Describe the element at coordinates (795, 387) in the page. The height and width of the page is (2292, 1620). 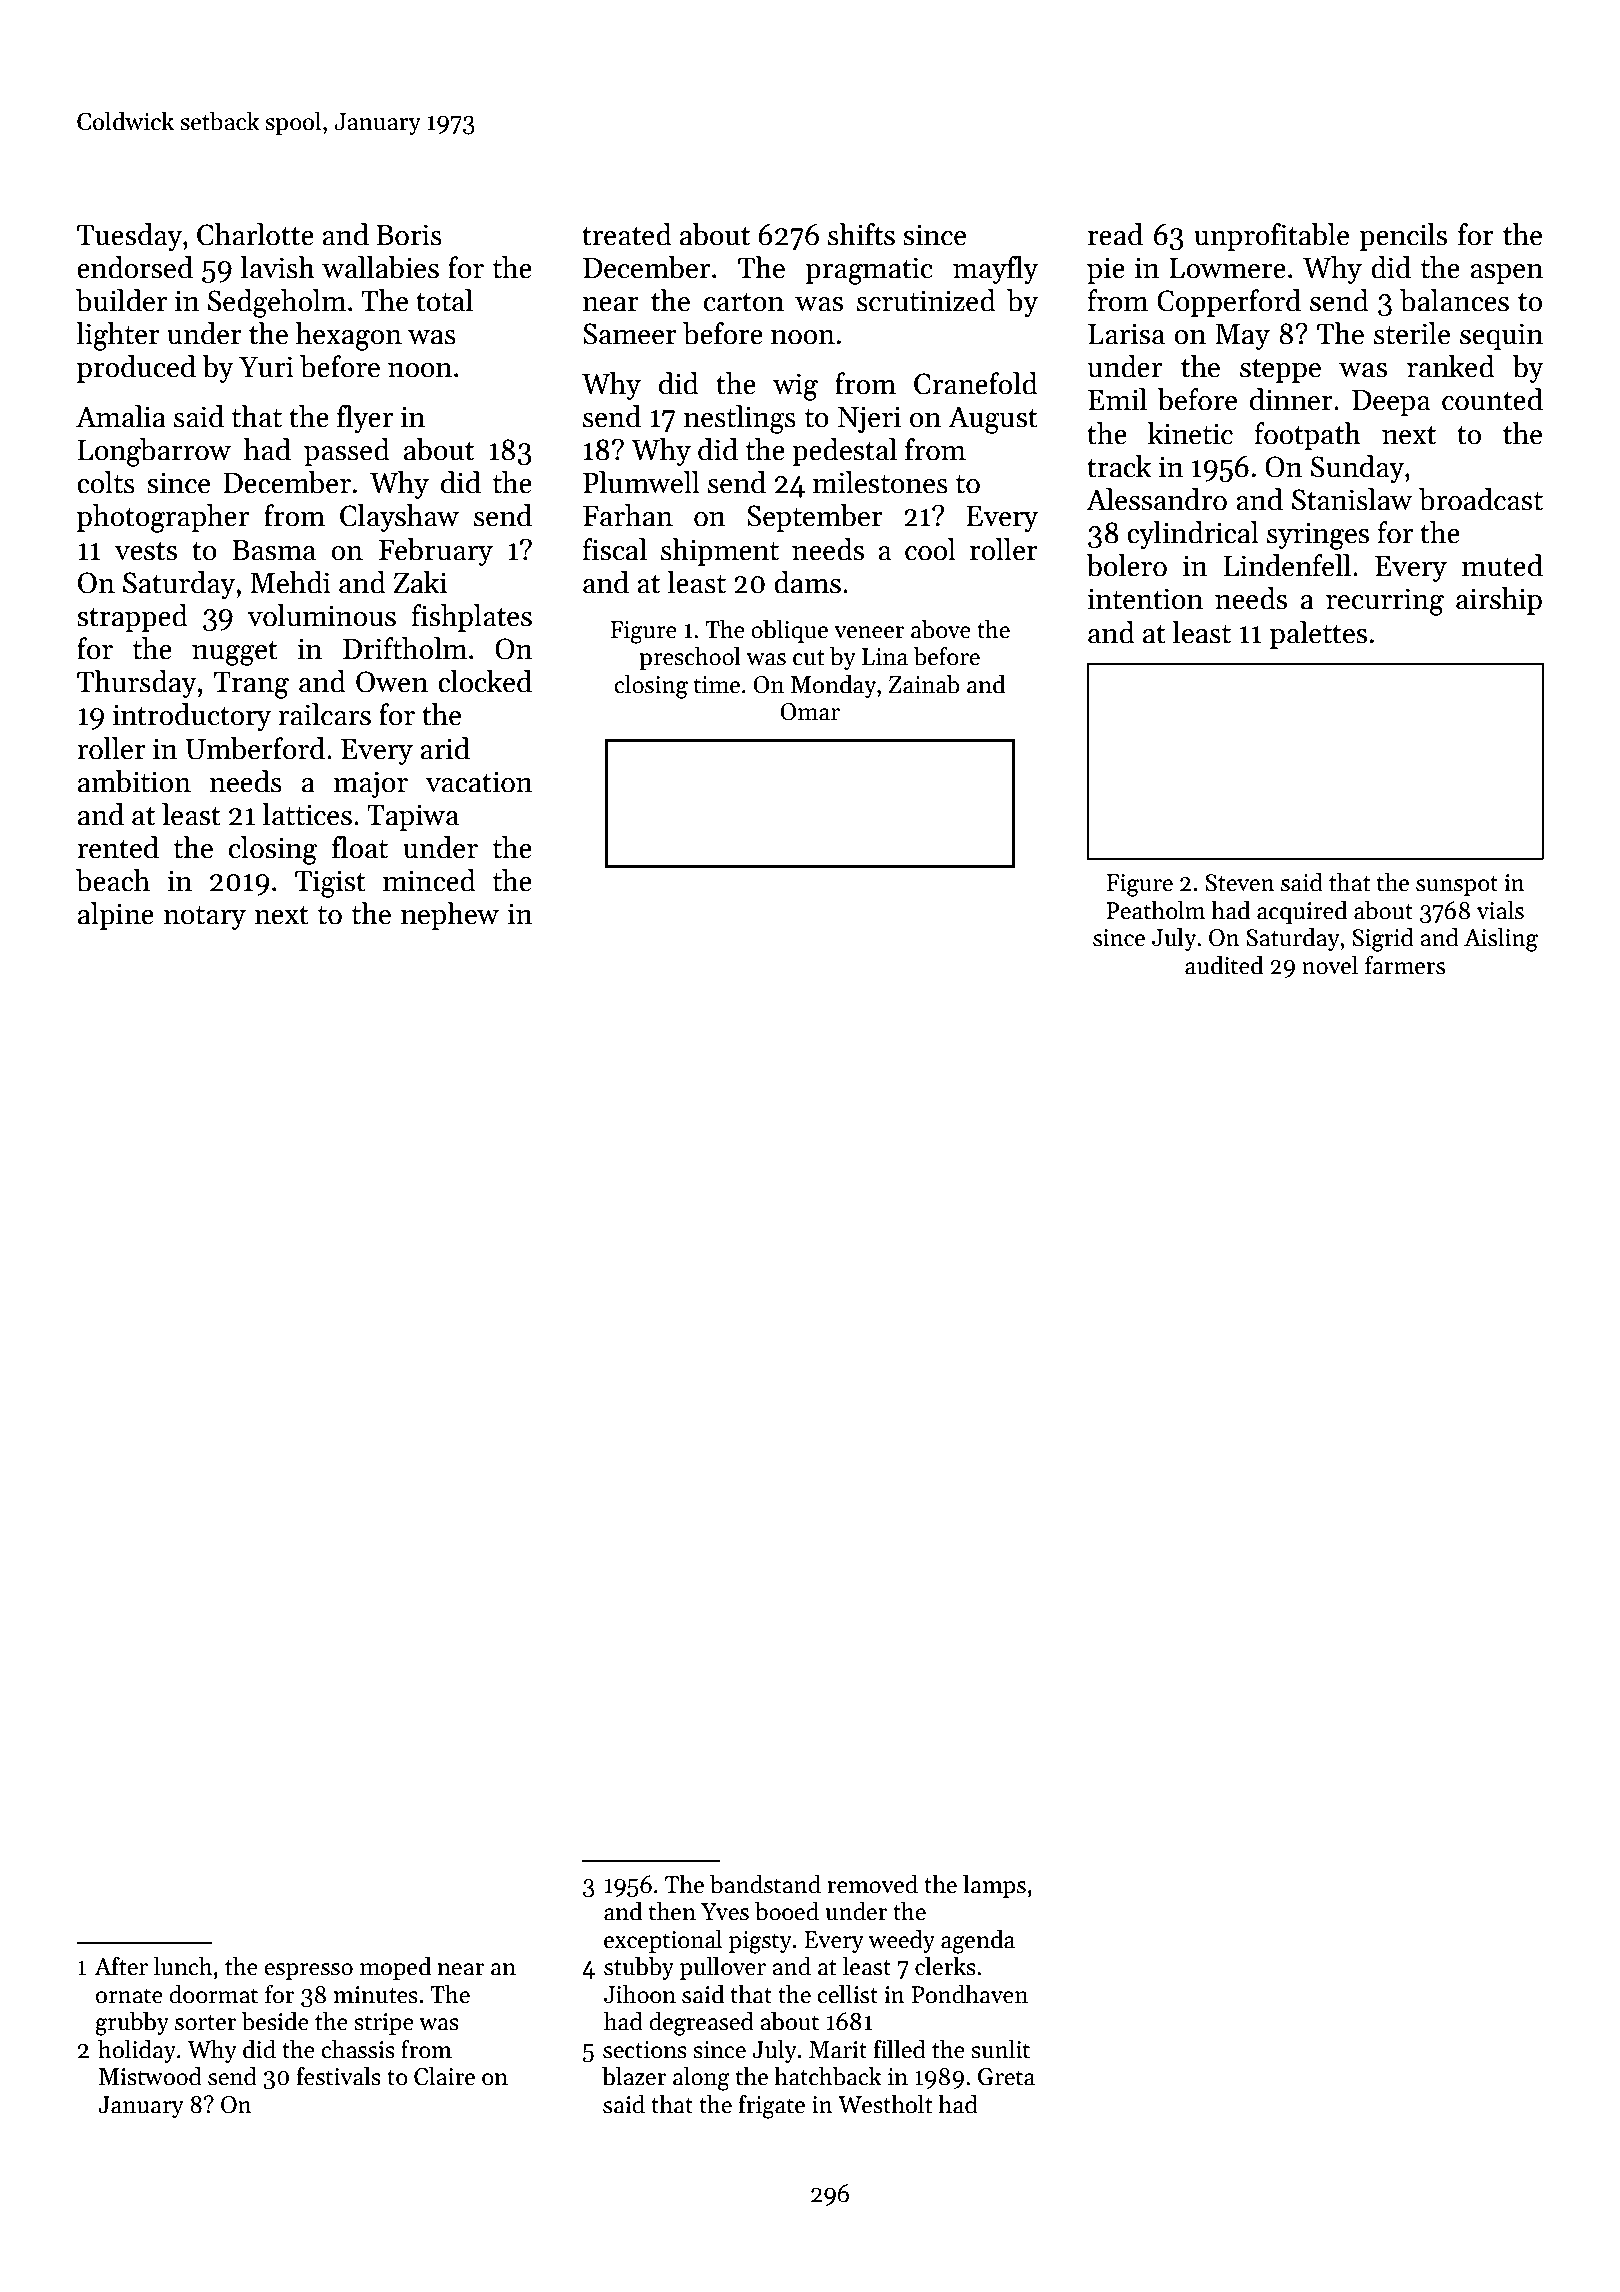
I see `wig` at that location.
